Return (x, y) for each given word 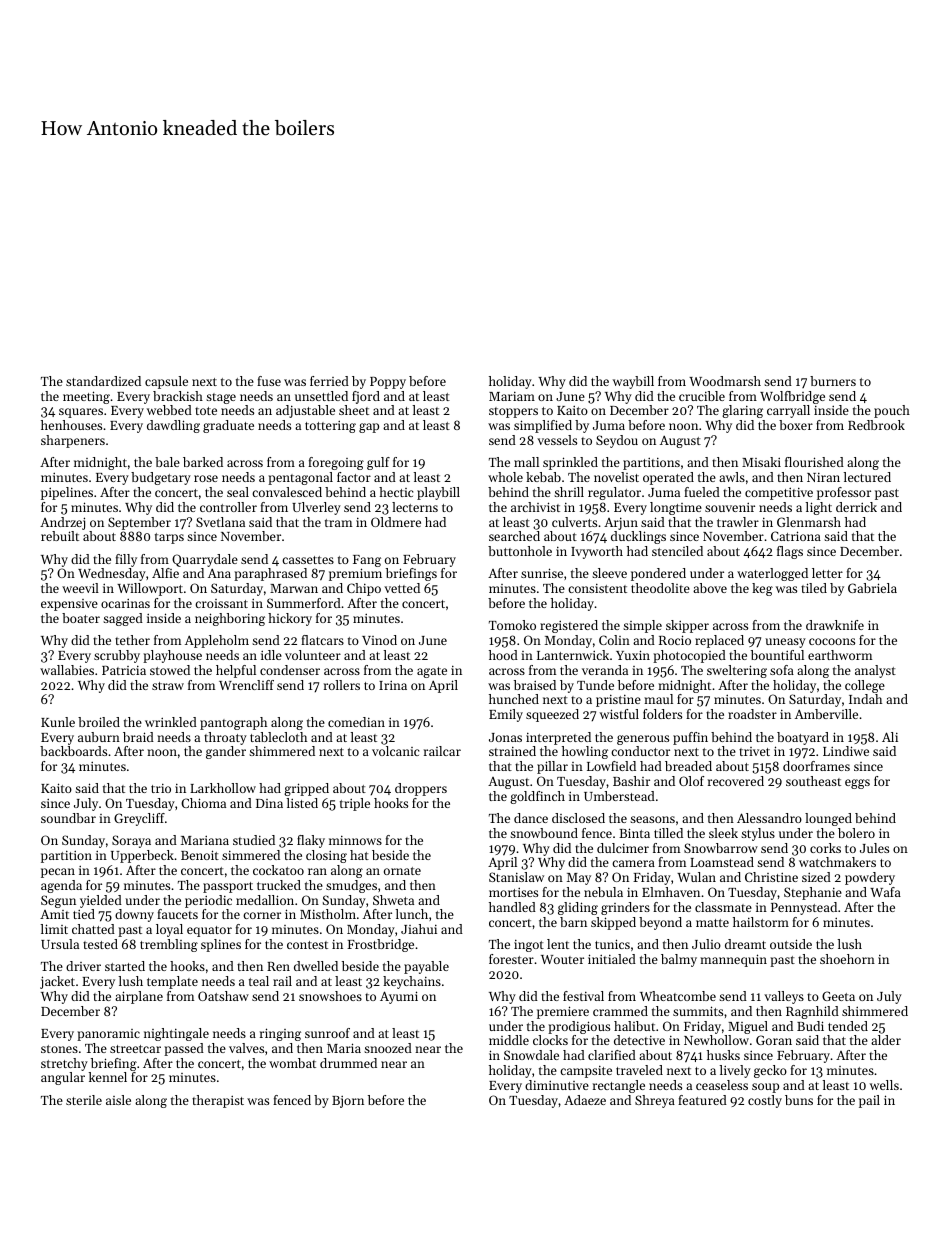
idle (271, 655)
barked (203, 462)
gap (369, 428)
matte (712, 923)
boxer (796, 425)
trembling (169, 945)
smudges (351, 886)
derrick (856, 507)
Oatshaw (223, 996)
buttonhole (520, 551)
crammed (620, 1011)
